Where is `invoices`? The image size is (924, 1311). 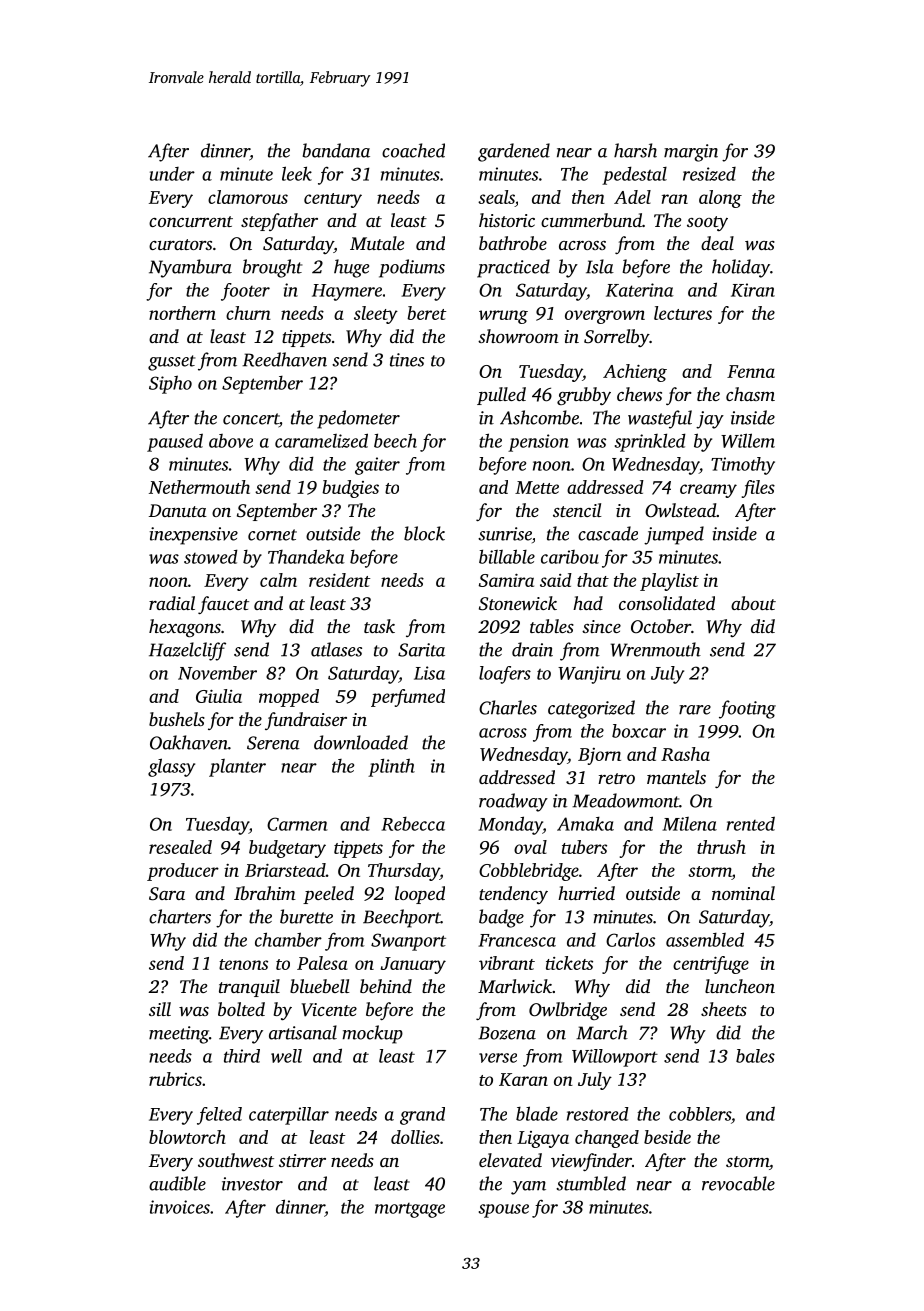 invoices is located at coordinates (180, 1207).
